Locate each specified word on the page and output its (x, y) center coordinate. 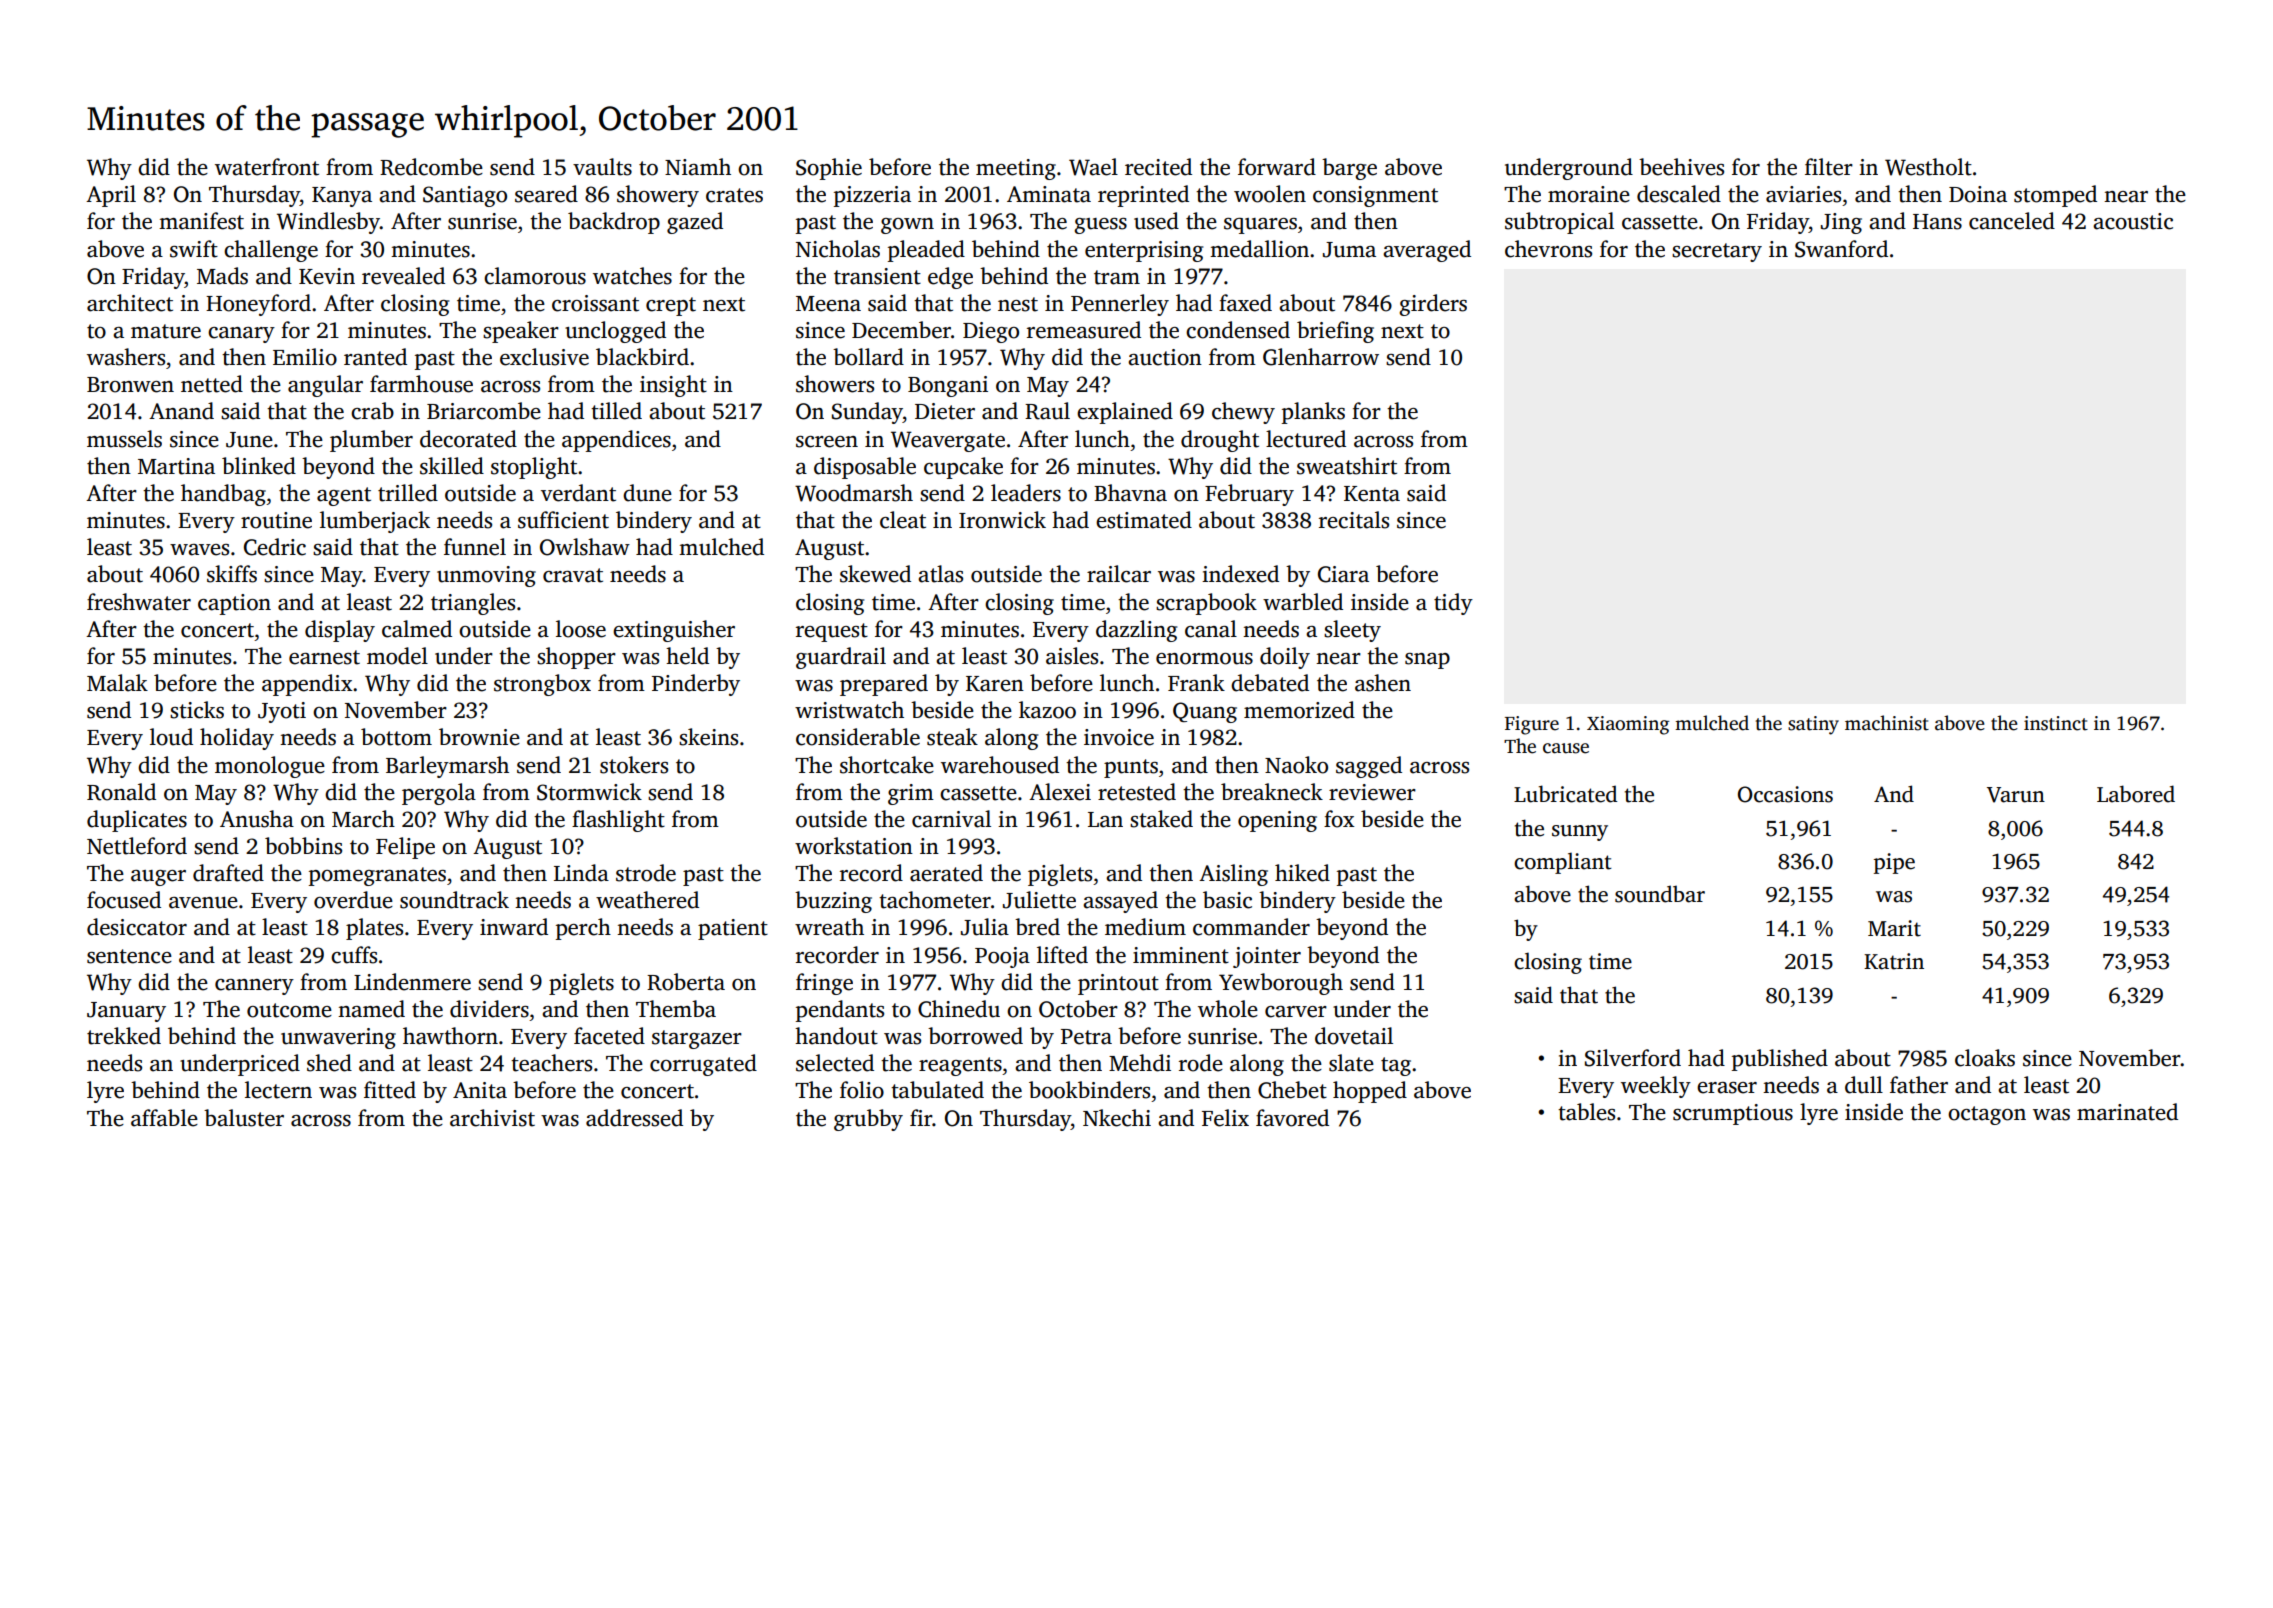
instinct (2056, 723)
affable (164, 1118)
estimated (1144, 520)
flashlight (618, 821)
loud (171, 737)
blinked (259, 466)
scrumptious (1733, 1114)
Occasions (1785, 794)
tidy (1453, 604)
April (111, 196)
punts (1131, 768)
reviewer (1372, 792)
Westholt (1928, 167)
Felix (1225, 1118)
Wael (1093, 167)
